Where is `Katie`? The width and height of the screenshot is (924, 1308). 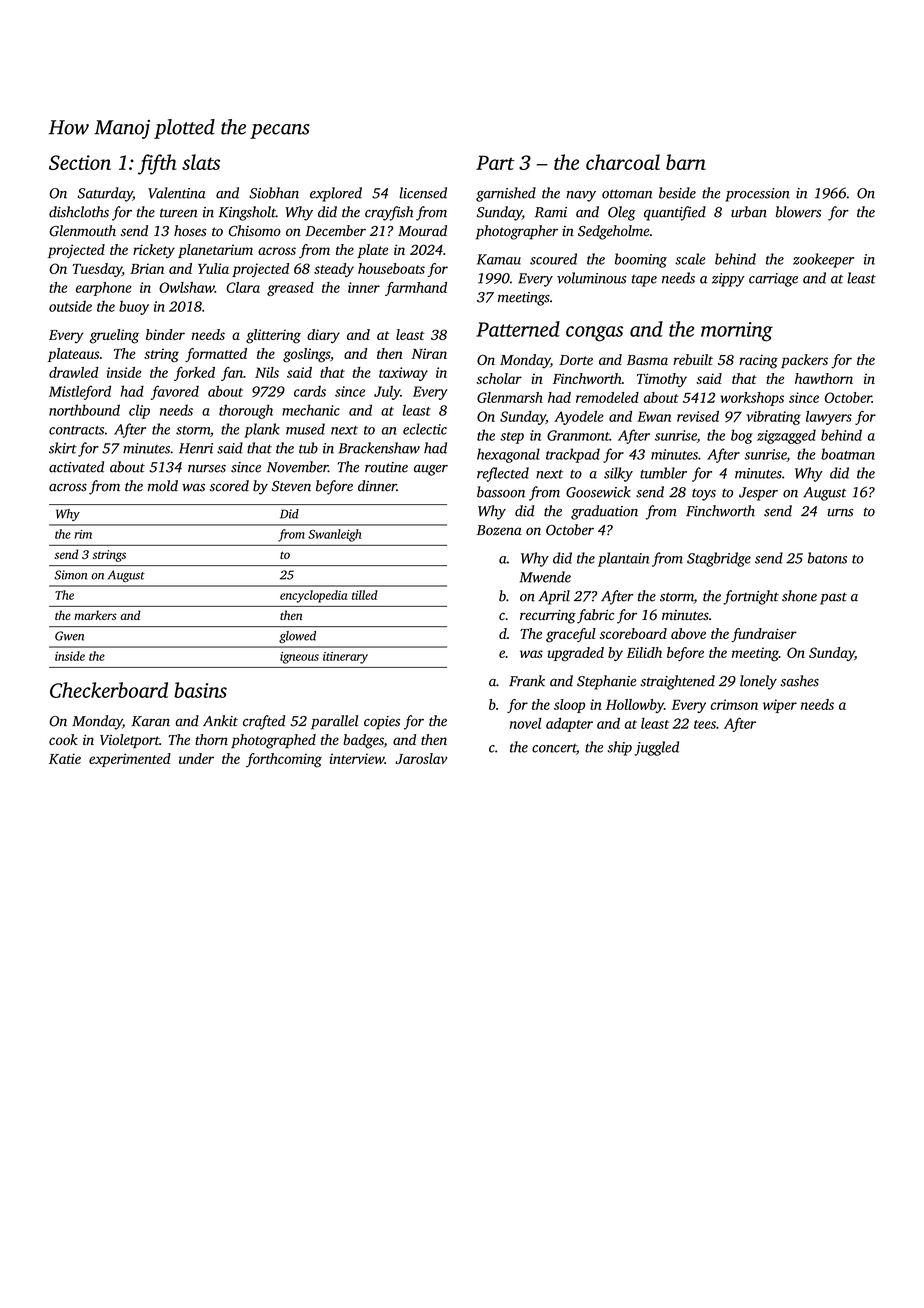
Katie is located at coordinates (65, 758).
